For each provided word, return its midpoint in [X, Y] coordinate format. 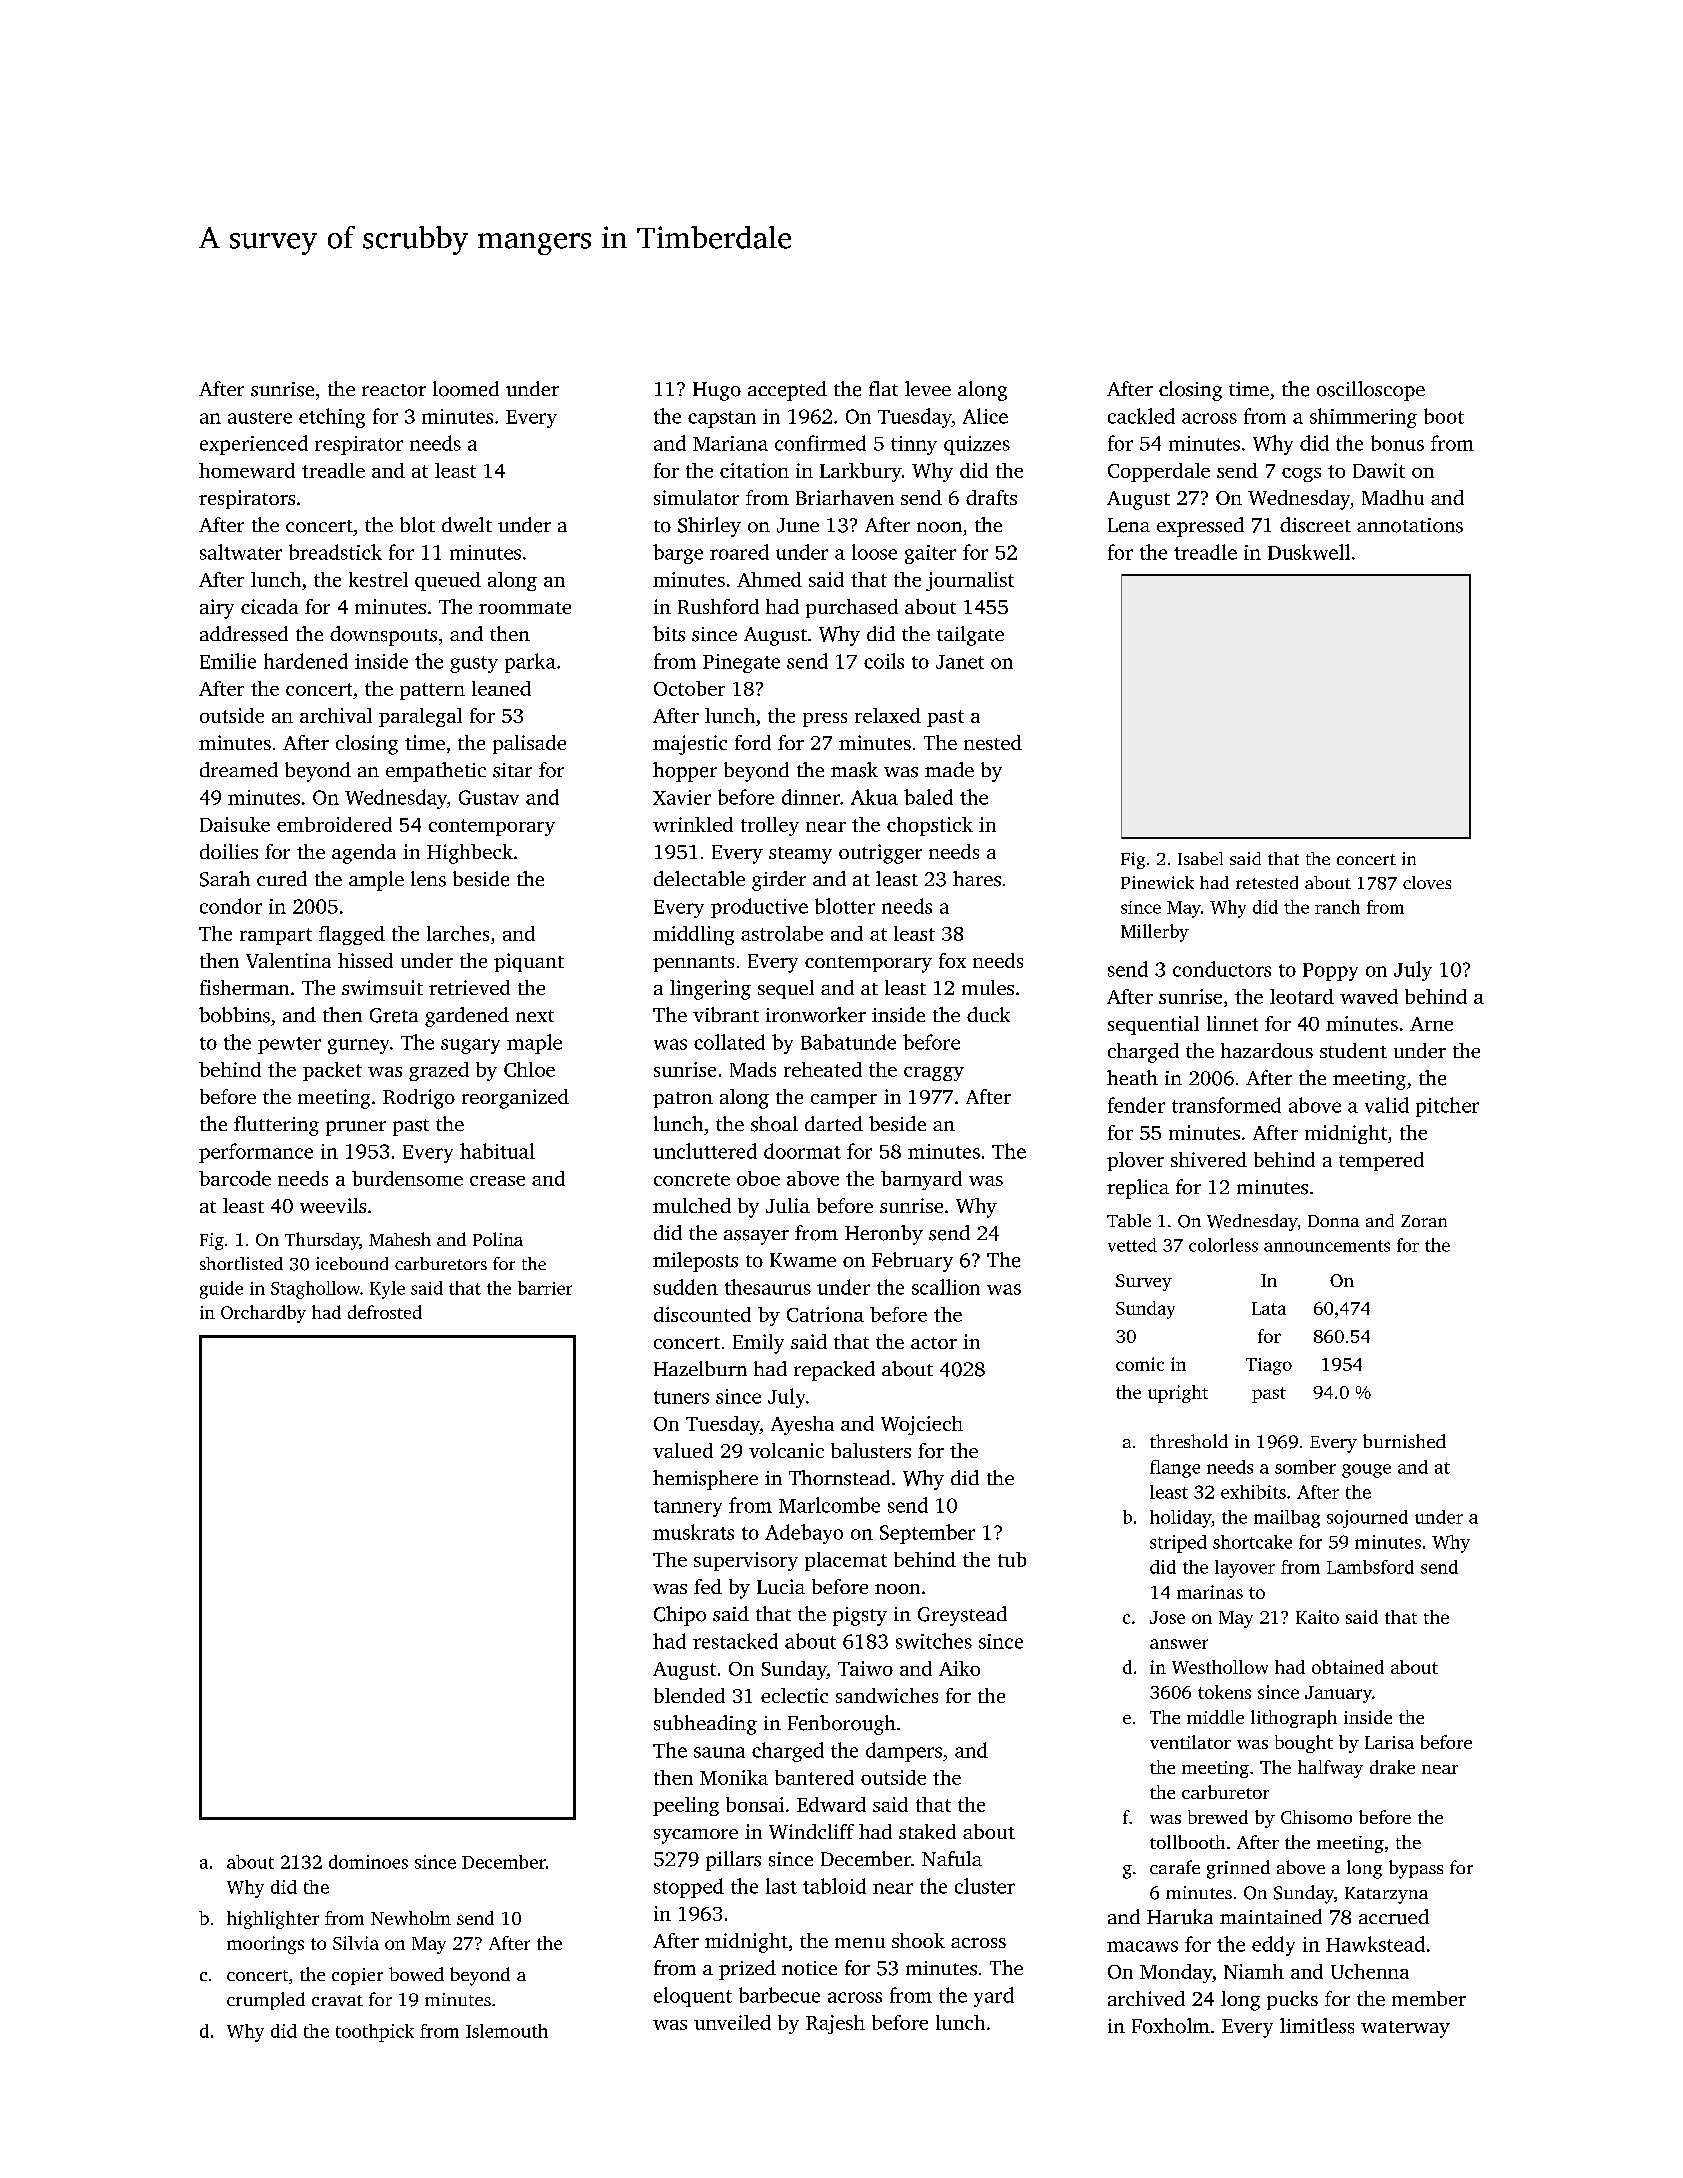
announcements [1327, 1246]
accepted [787, 391]
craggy [934, 1074]
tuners [681, 1397]
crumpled [266, 2001]
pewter [289, 1045]
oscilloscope [1371, 391]
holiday [1180, 1519]
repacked [834, 1371]
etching [332, 418]
